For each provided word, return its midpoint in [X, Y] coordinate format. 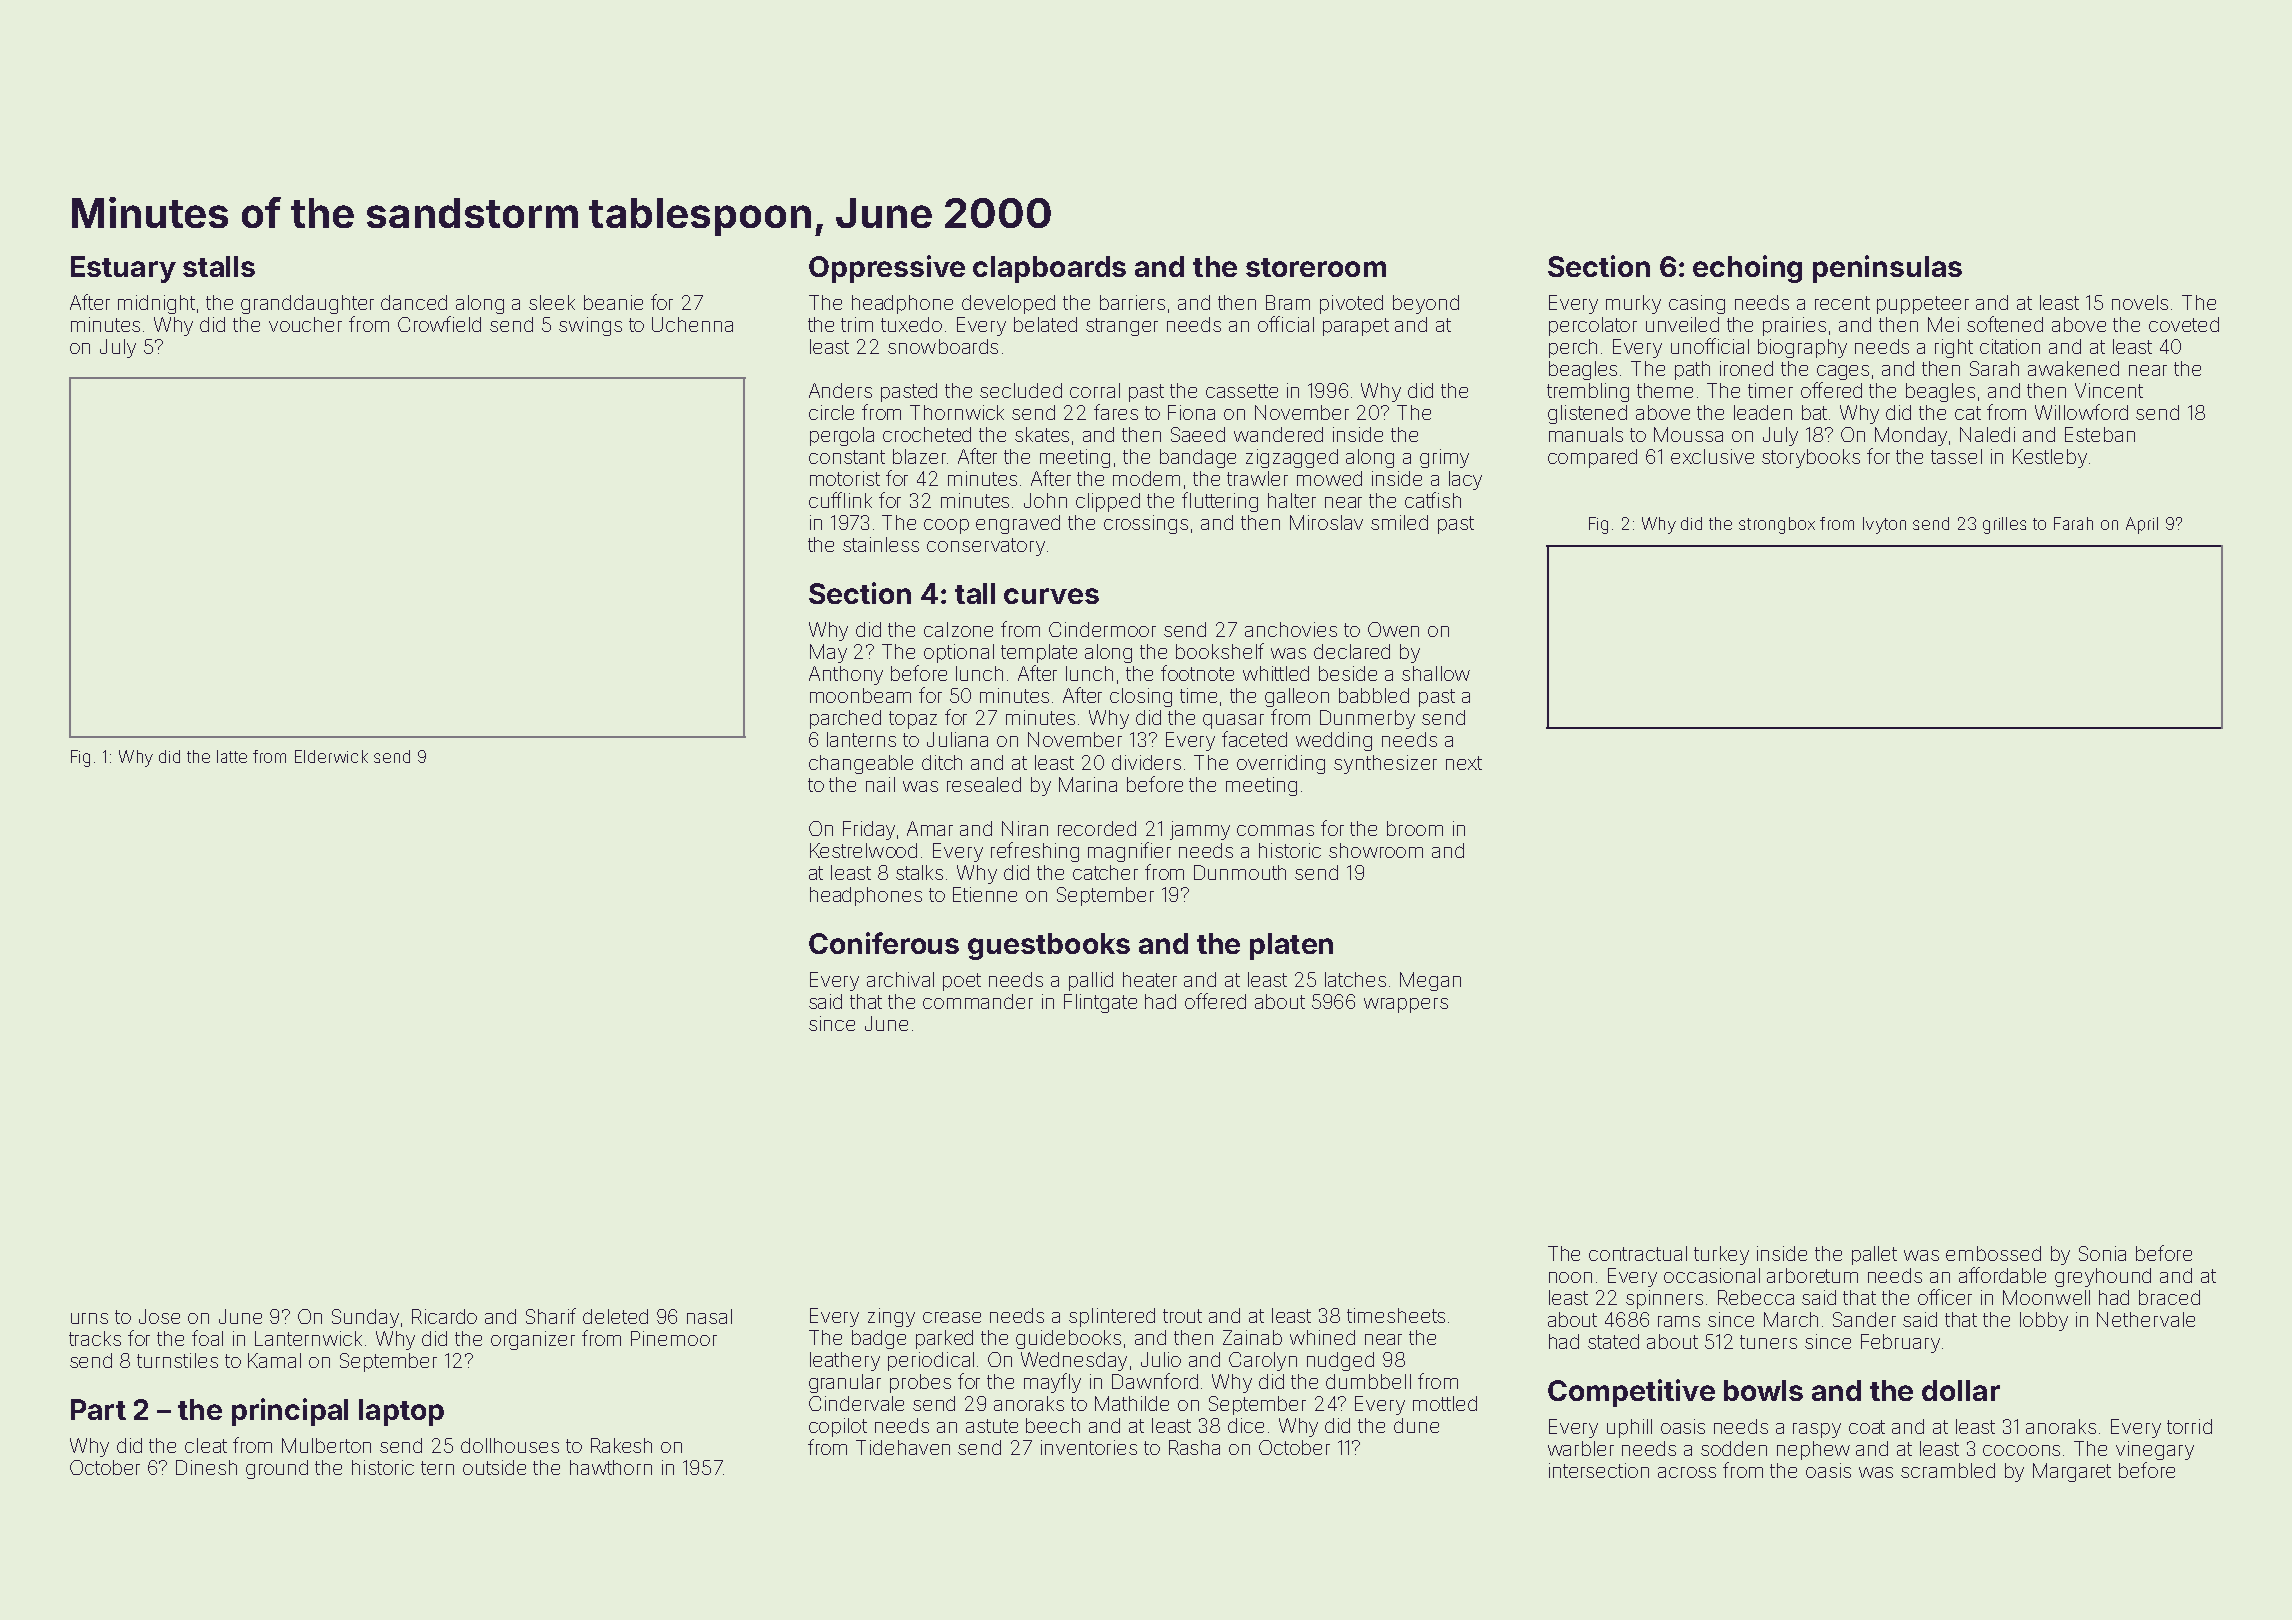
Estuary [123, 269]
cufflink [840, 500]
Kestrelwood [863, 850]
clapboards [1049, 269]
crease [952, 1317]
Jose [159, 1316]
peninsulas [1887, 269]
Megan [1430, 981]
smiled [1399, 522]
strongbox [1777, 525]
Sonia [2102, 1253]
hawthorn [611, 1467]
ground [277, 1469]
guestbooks [1049, 946]
